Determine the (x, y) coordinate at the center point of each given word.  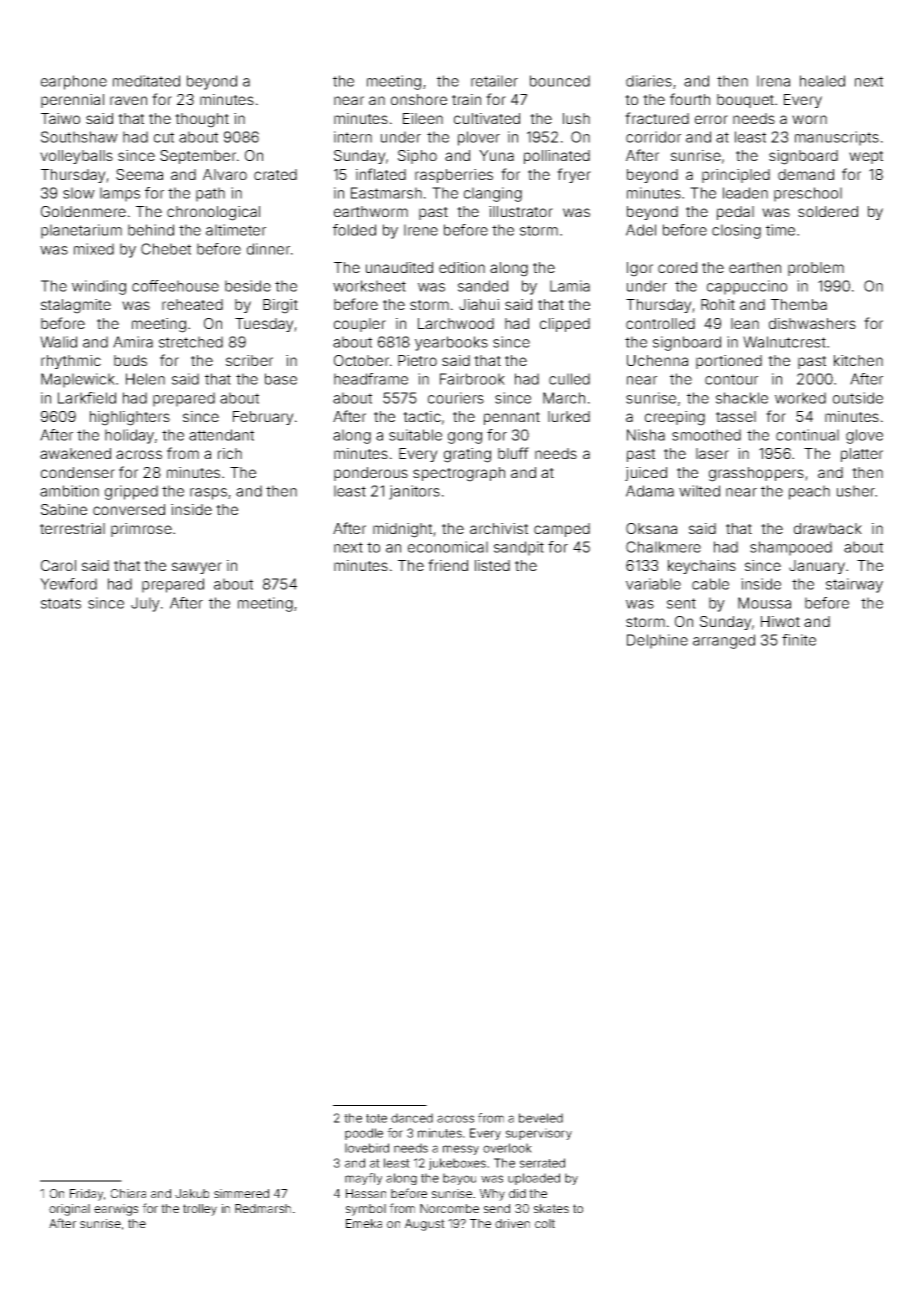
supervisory (539, 1134)
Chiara (128, 1193)
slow (79, 193)
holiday (129, 436)
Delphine (657, 641)
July (145, 604)
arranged (724, 641)
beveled (541, 1118)
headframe (371, 379)
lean (745, 323)
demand (806, 174)
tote (376, 1118)
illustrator (521, 211)
